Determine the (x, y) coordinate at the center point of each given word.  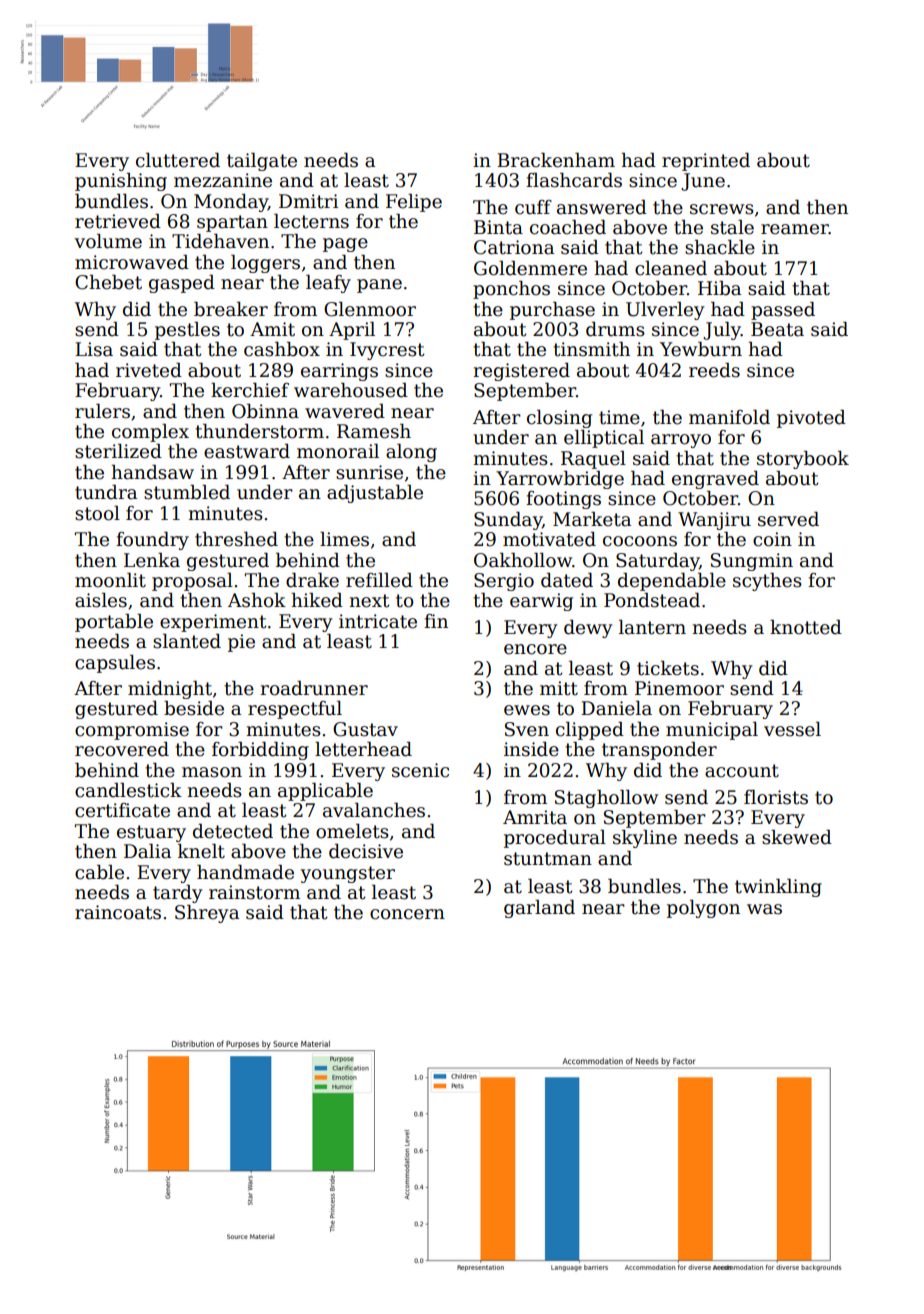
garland (539, 909)
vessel (792, 729)
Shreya (207, 914)
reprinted (706, 162)
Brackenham (556, 160)
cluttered (178, 160)
